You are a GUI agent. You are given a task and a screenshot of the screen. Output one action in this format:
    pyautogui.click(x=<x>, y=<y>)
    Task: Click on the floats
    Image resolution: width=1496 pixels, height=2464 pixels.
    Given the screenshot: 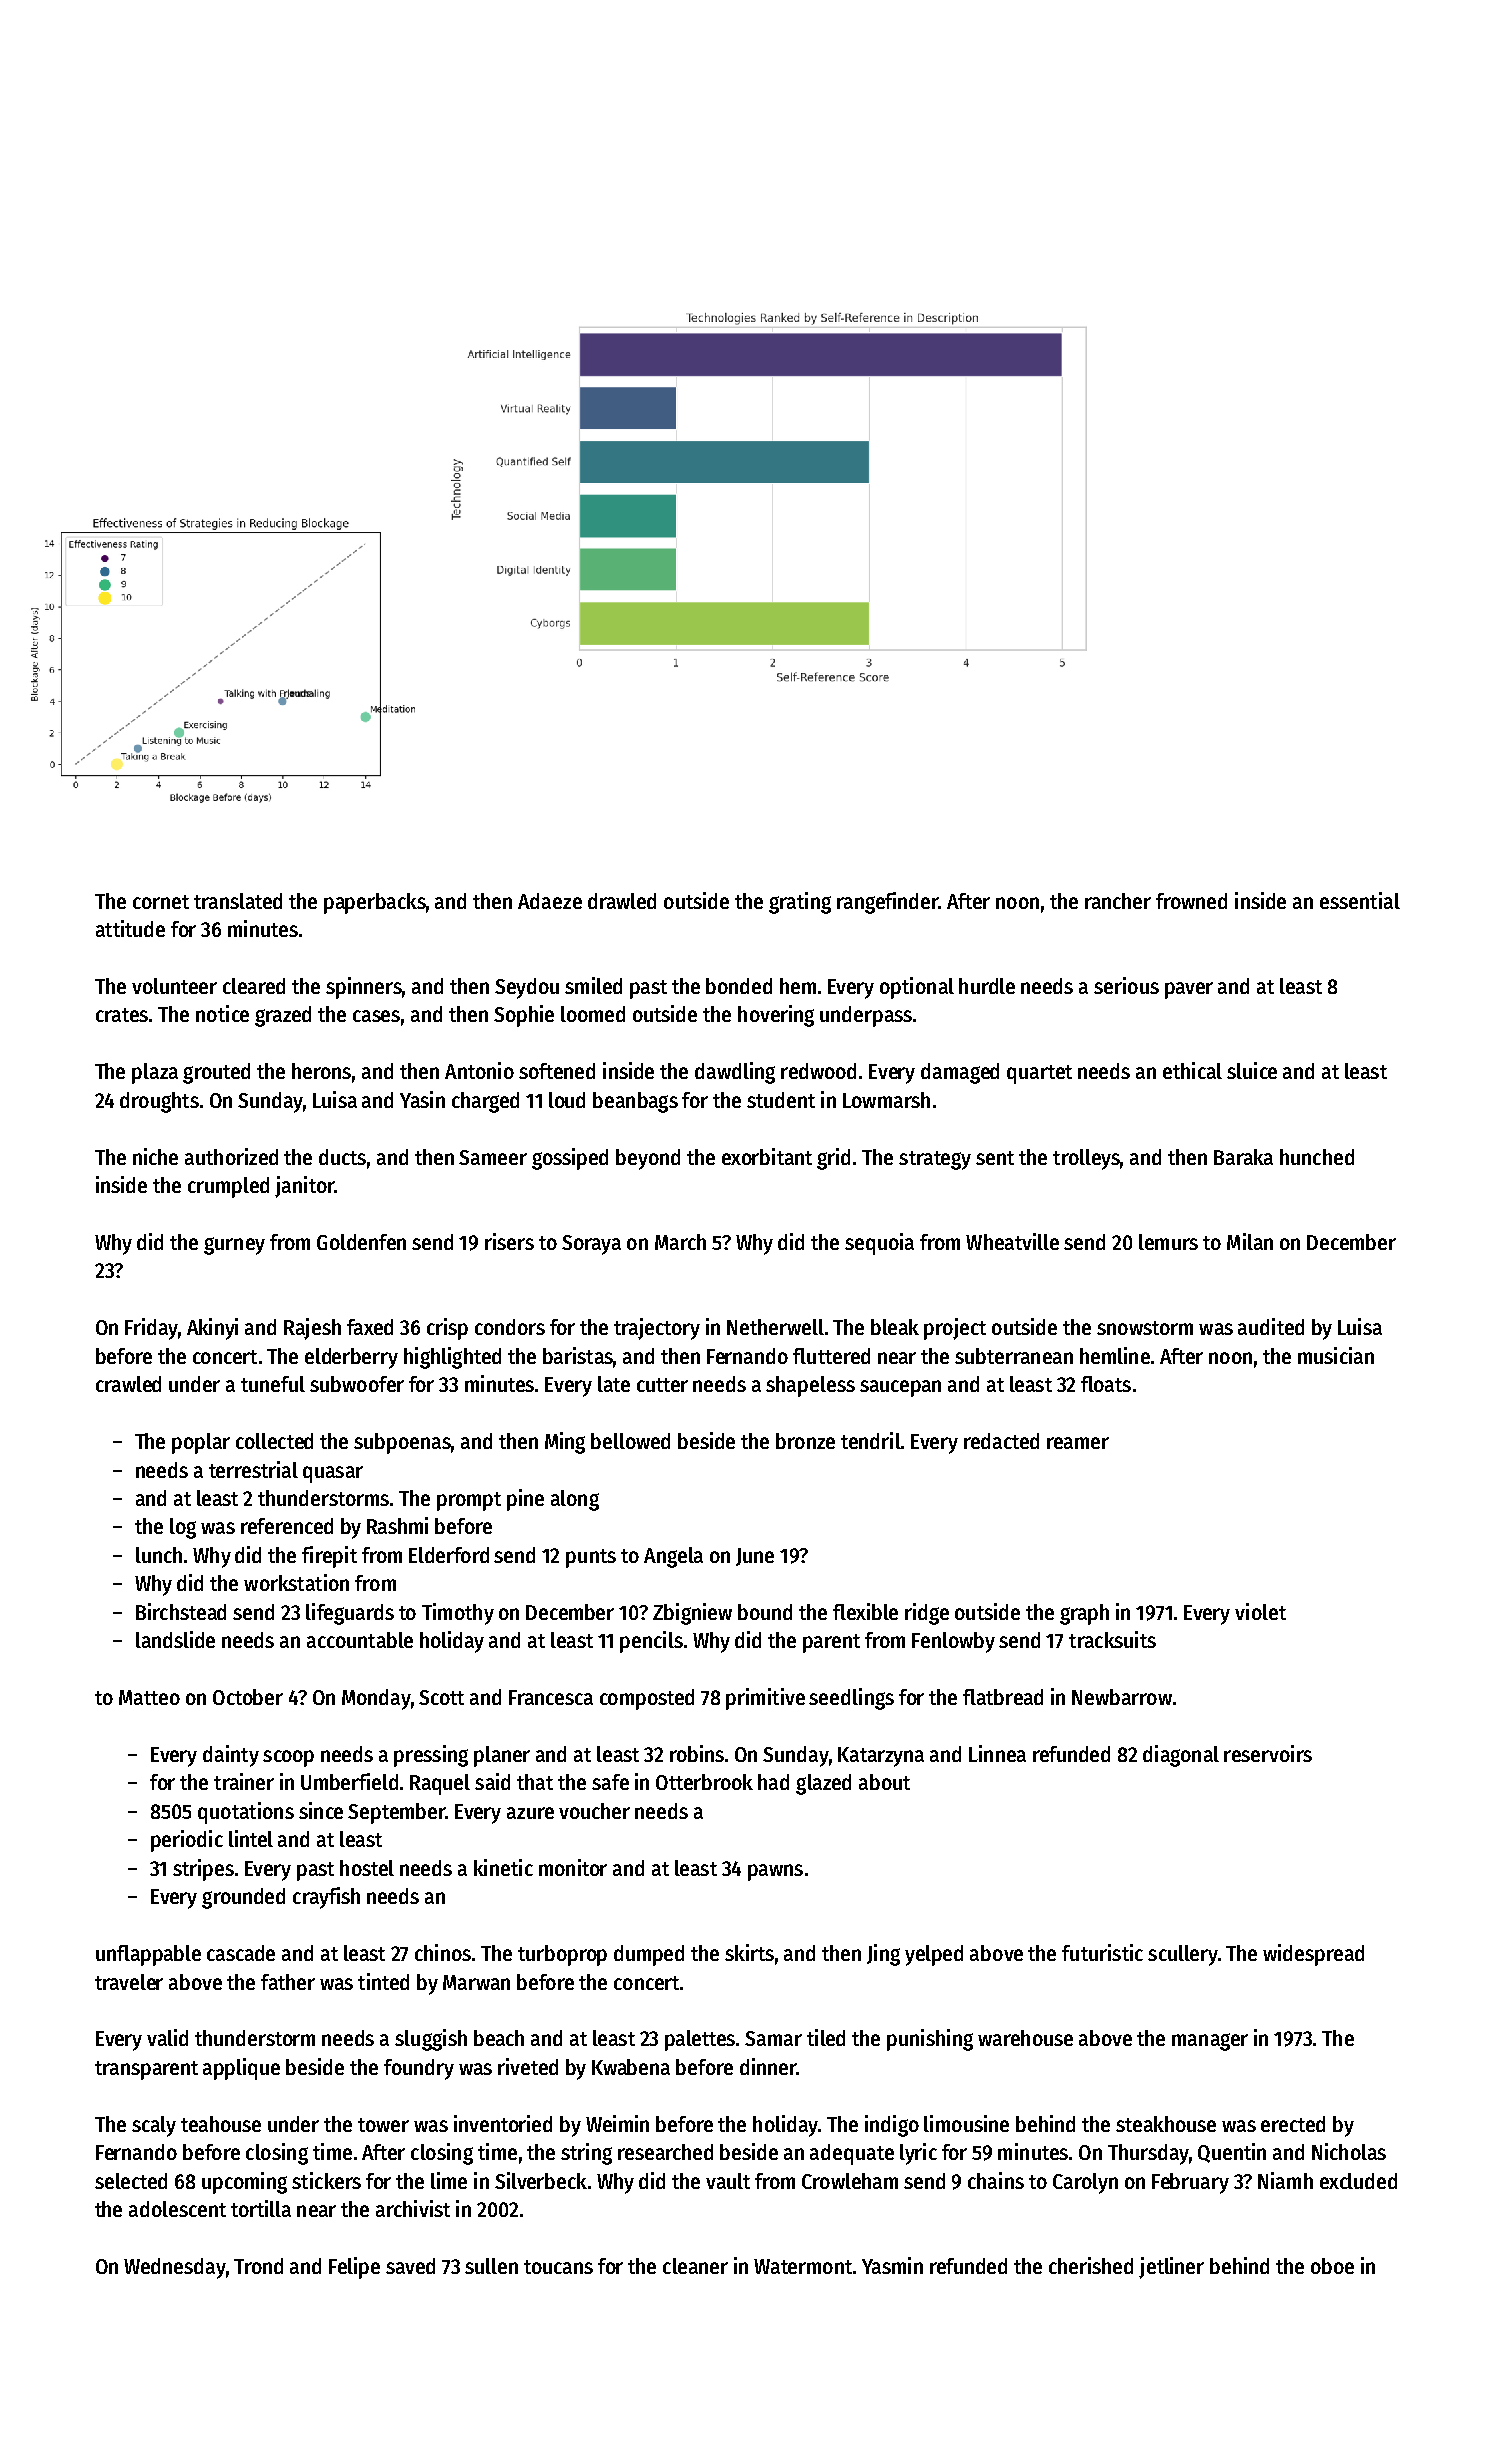 What is the action you would take?
    pyautogui.click(x=1106, y=1384)
